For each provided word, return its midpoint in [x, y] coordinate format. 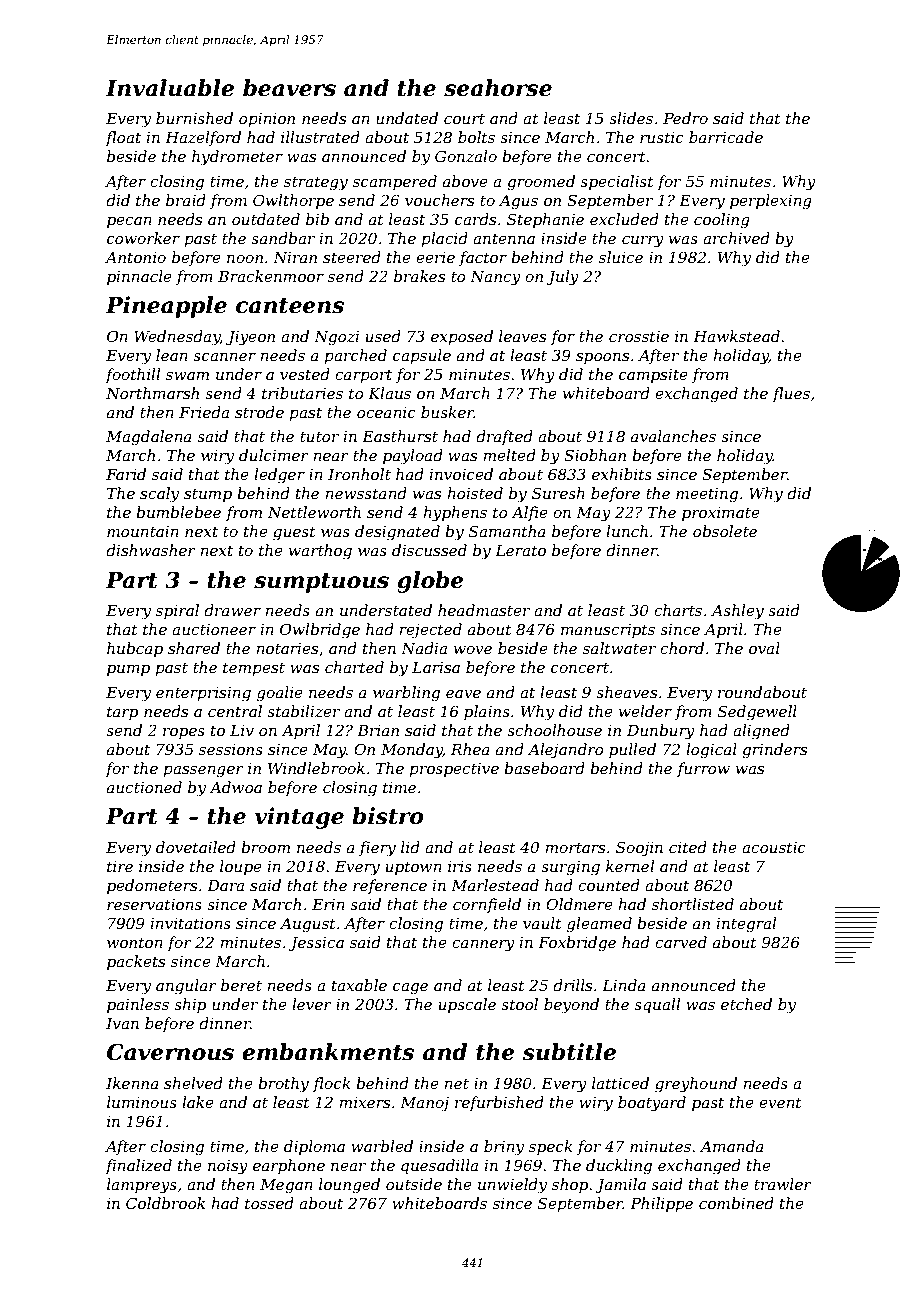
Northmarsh [152, 393]
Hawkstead [736, 336]
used [383, 336]
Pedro [685, 118]
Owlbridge [320, 631]
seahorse [498, 88]
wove [473, 650]
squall [657, 1005]
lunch [627, 531]
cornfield [487, 905]
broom [265, 847]
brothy [283, 1085]
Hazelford [203, 138]
